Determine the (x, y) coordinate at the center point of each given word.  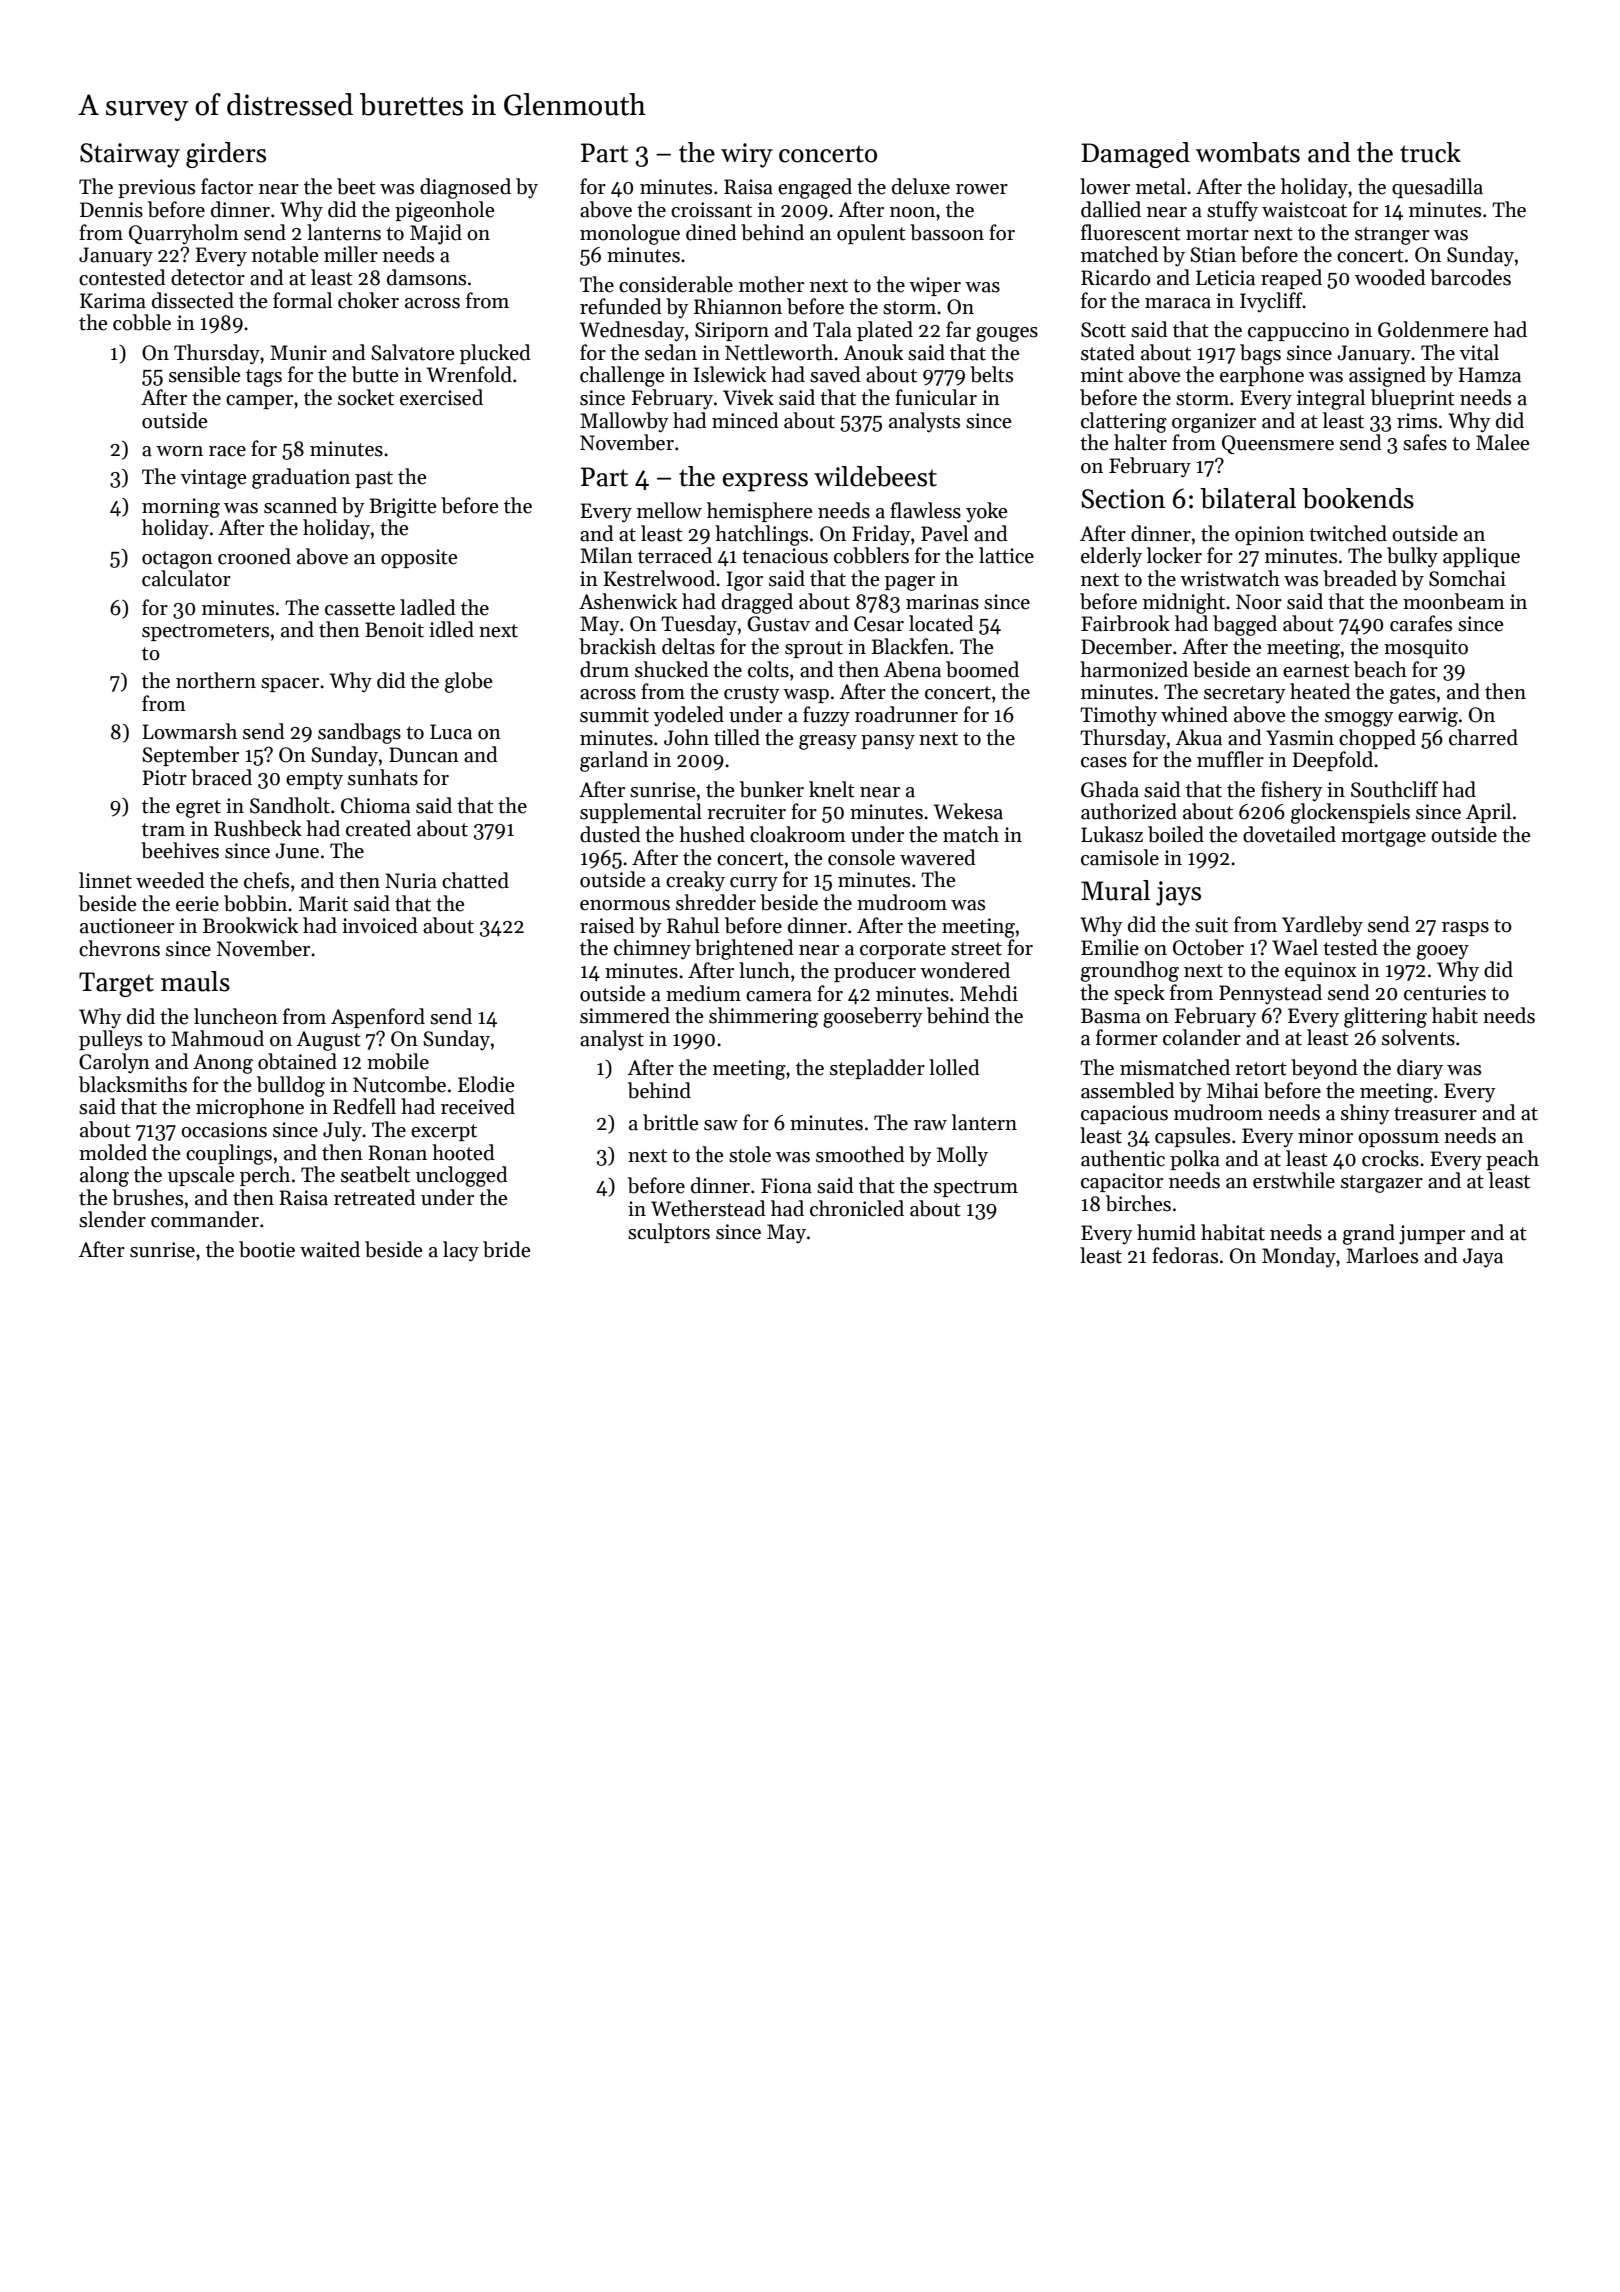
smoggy (1359, 719)
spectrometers (205, 632)
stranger (1392, 236)
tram (163, 830)
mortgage (1383, 838)
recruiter (746, 812)
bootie (267, 1249)
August (328, 1041)
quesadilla (1437, 188)
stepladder (877, 1069)
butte (375, 374)
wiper (935, 286)
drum (604, 669)
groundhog (1130, 971)
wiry (747, 155)
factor (227, 186)
